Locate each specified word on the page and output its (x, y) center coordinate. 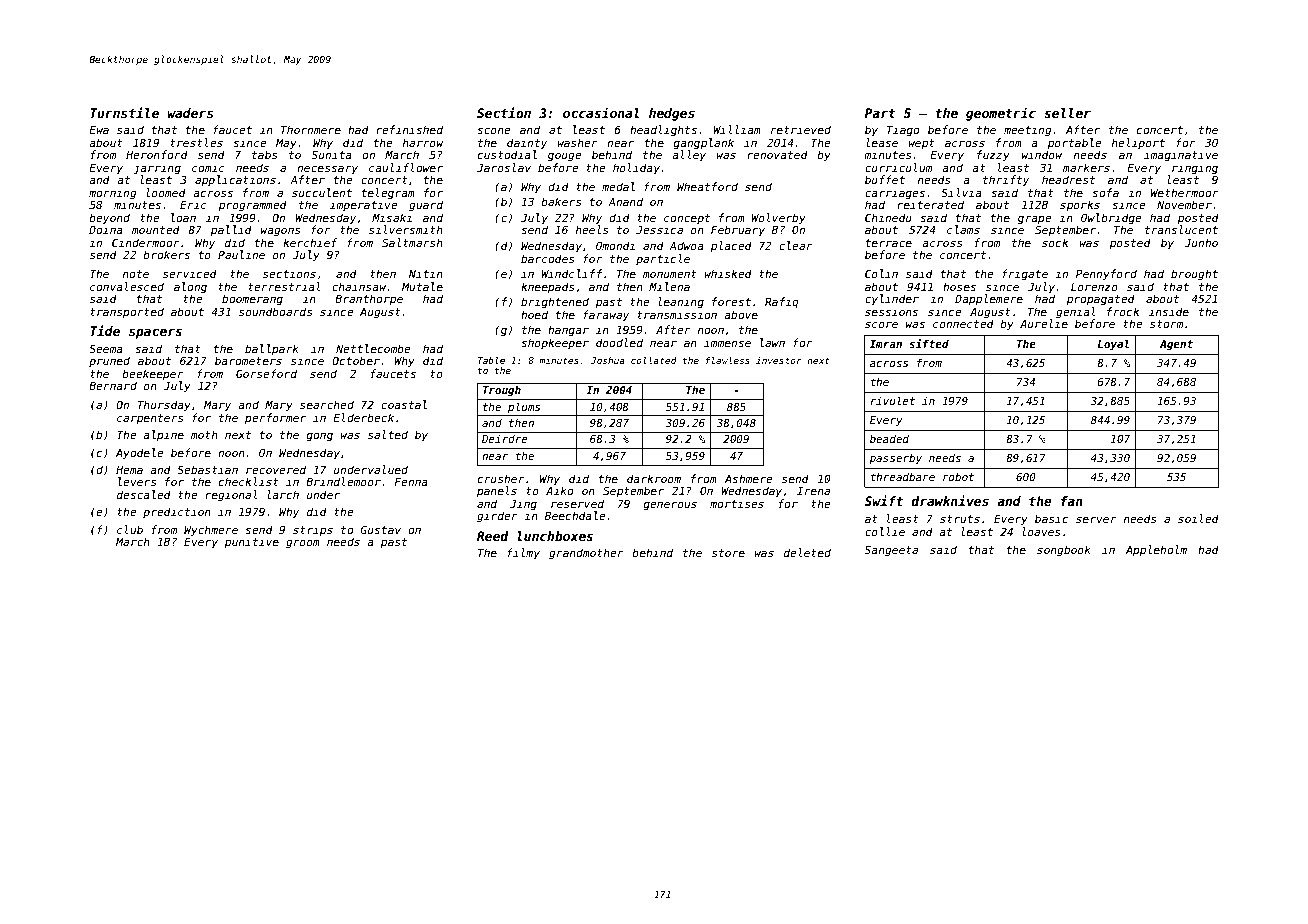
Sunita (332, 154)
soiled (1198, 518)
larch (283, 494)
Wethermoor (1185, 192)
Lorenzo (1094, 287)
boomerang (252, 300)
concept (687, 219)
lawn (772, 342)
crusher (501, 478)
